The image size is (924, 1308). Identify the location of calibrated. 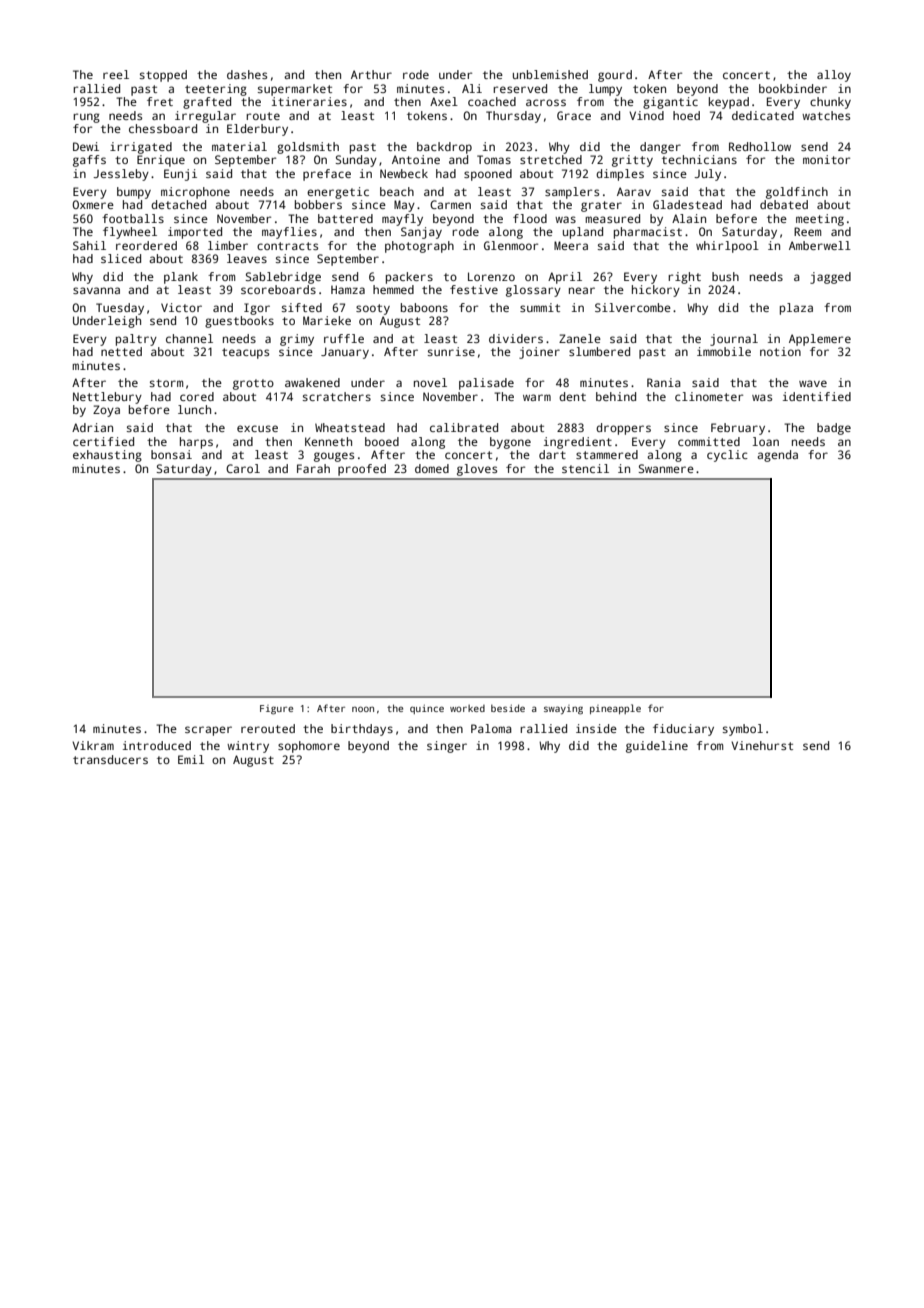
(464, 427).
